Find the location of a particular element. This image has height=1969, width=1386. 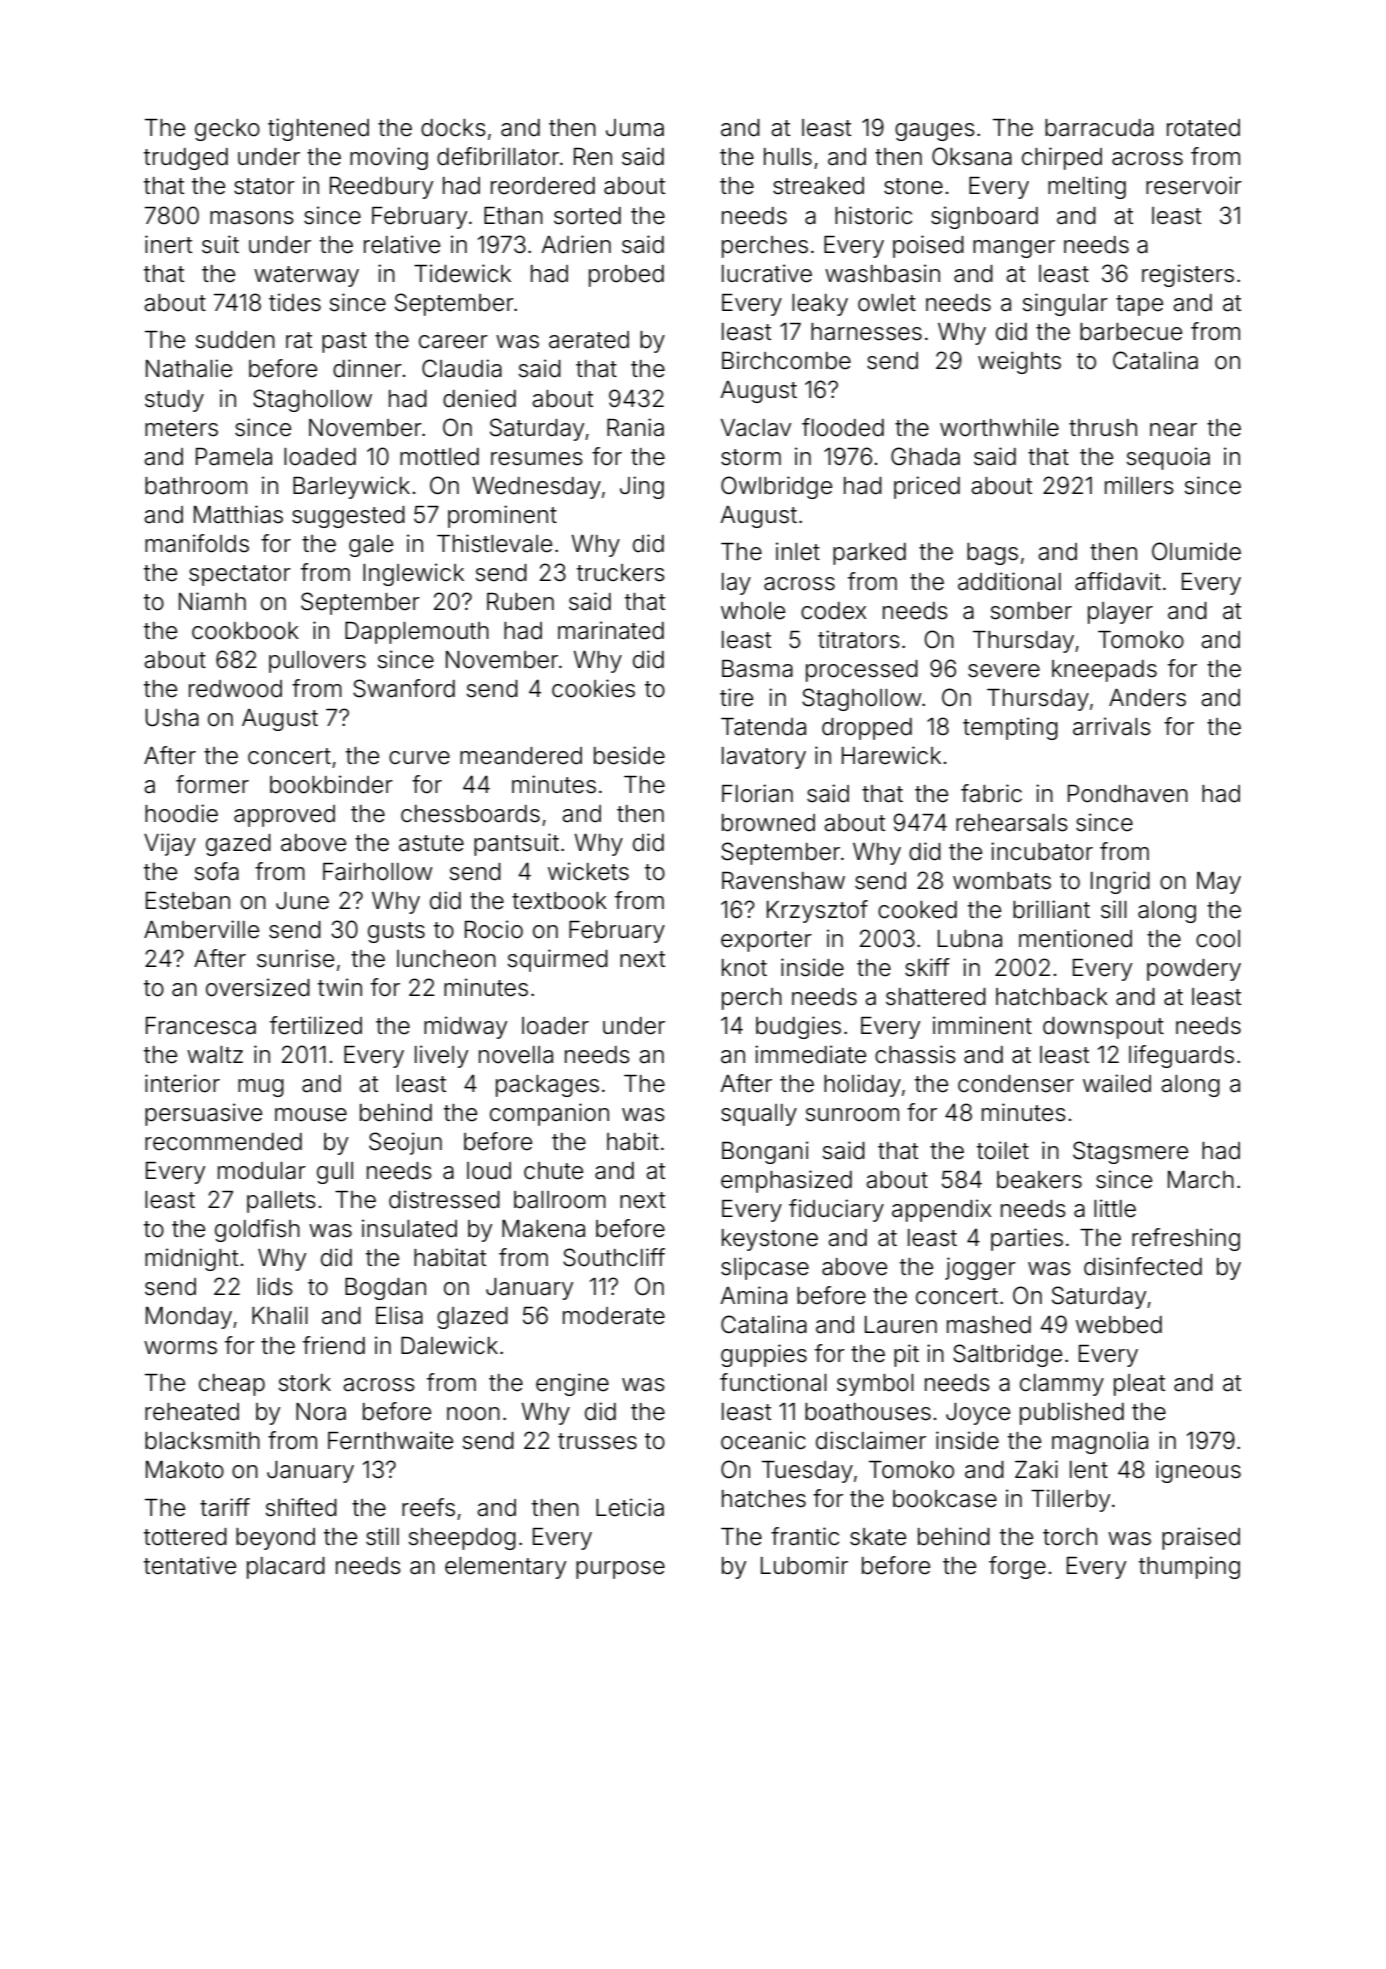

purpose is located at coordinates (620, 1570).
